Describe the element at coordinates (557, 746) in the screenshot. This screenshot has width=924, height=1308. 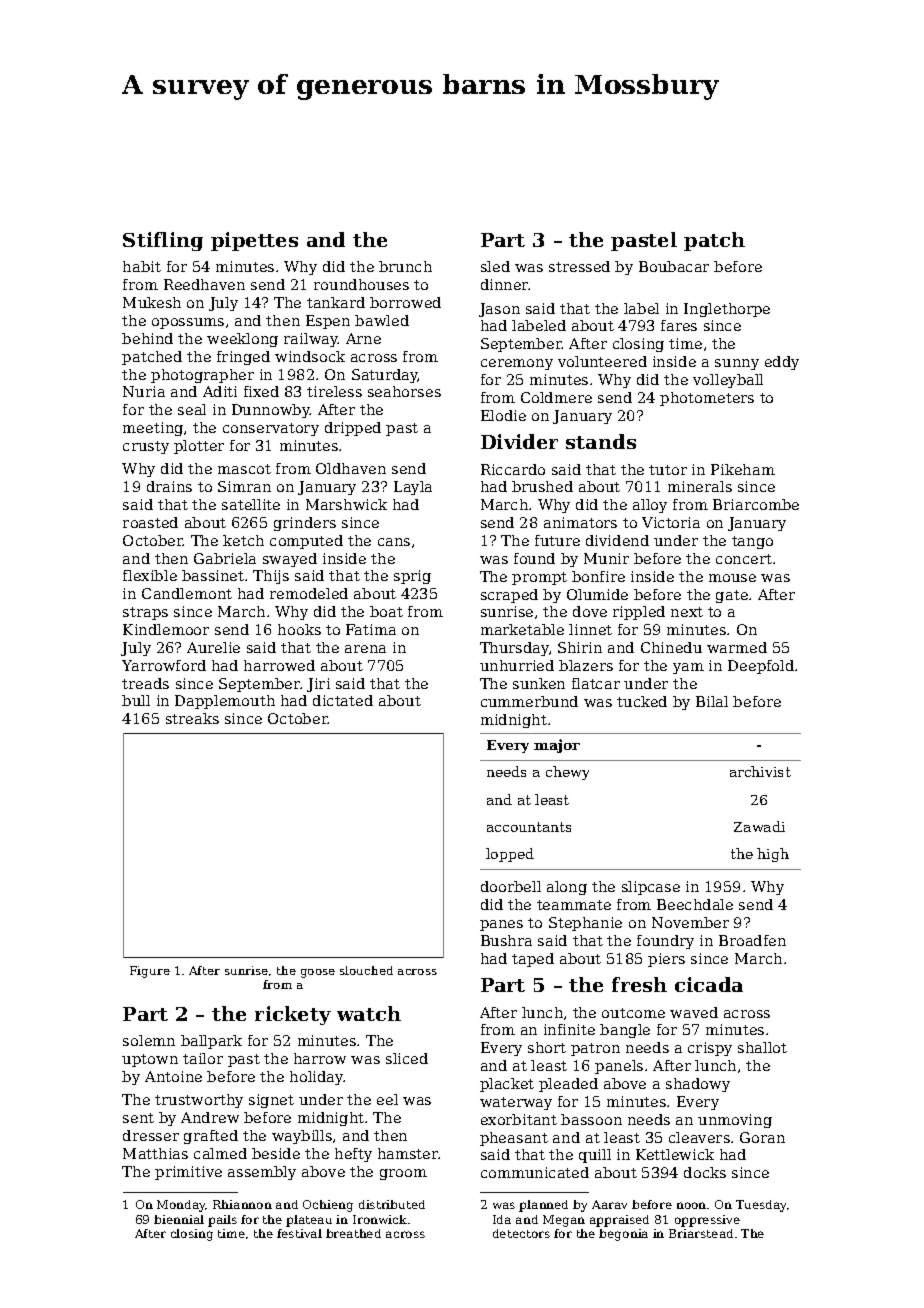
I see `major` at that location.
